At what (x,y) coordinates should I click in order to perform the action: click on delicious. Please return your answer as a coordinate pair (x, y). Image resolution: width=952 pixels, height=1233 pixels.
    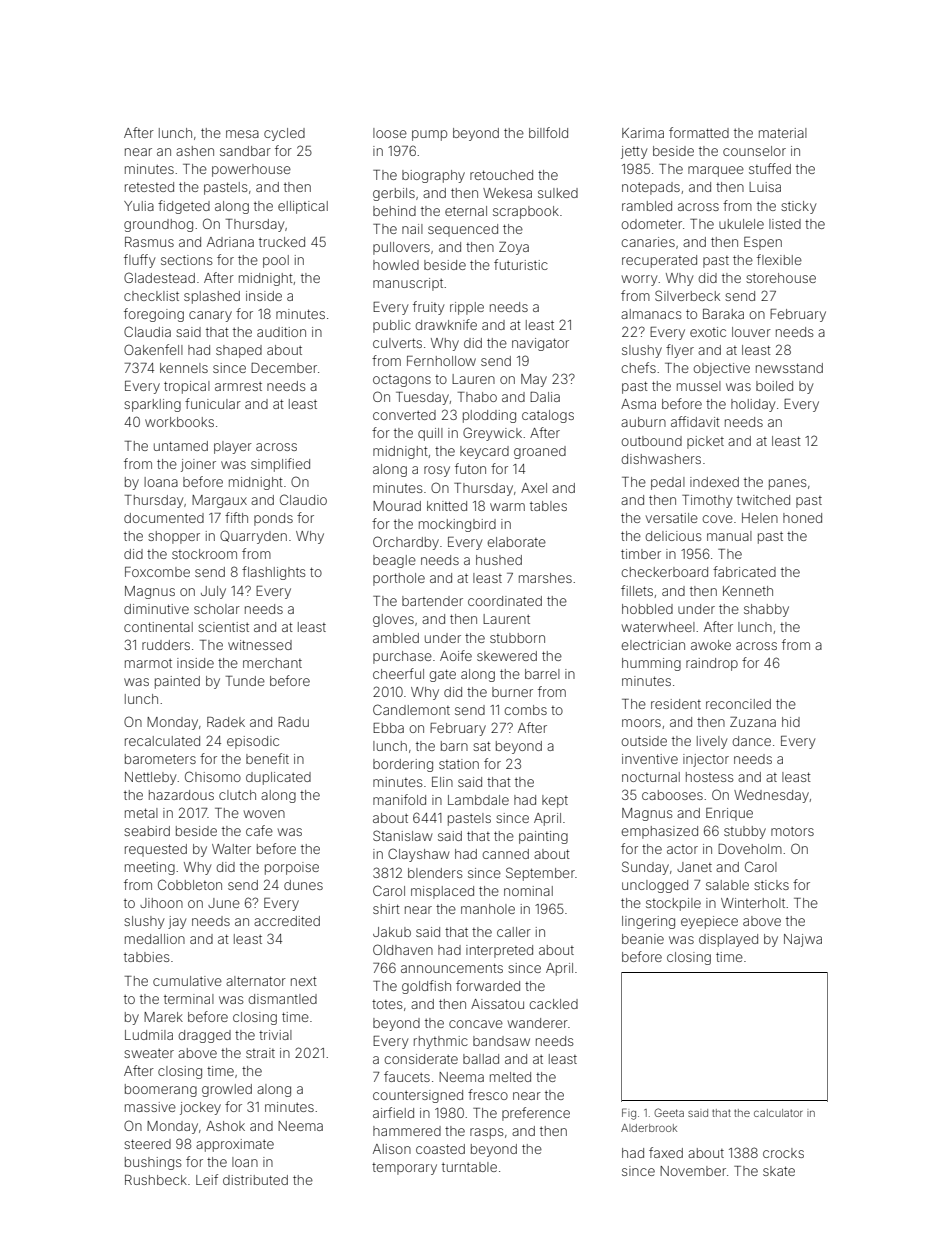
    Looking at the image, I should click on (673, 536).
